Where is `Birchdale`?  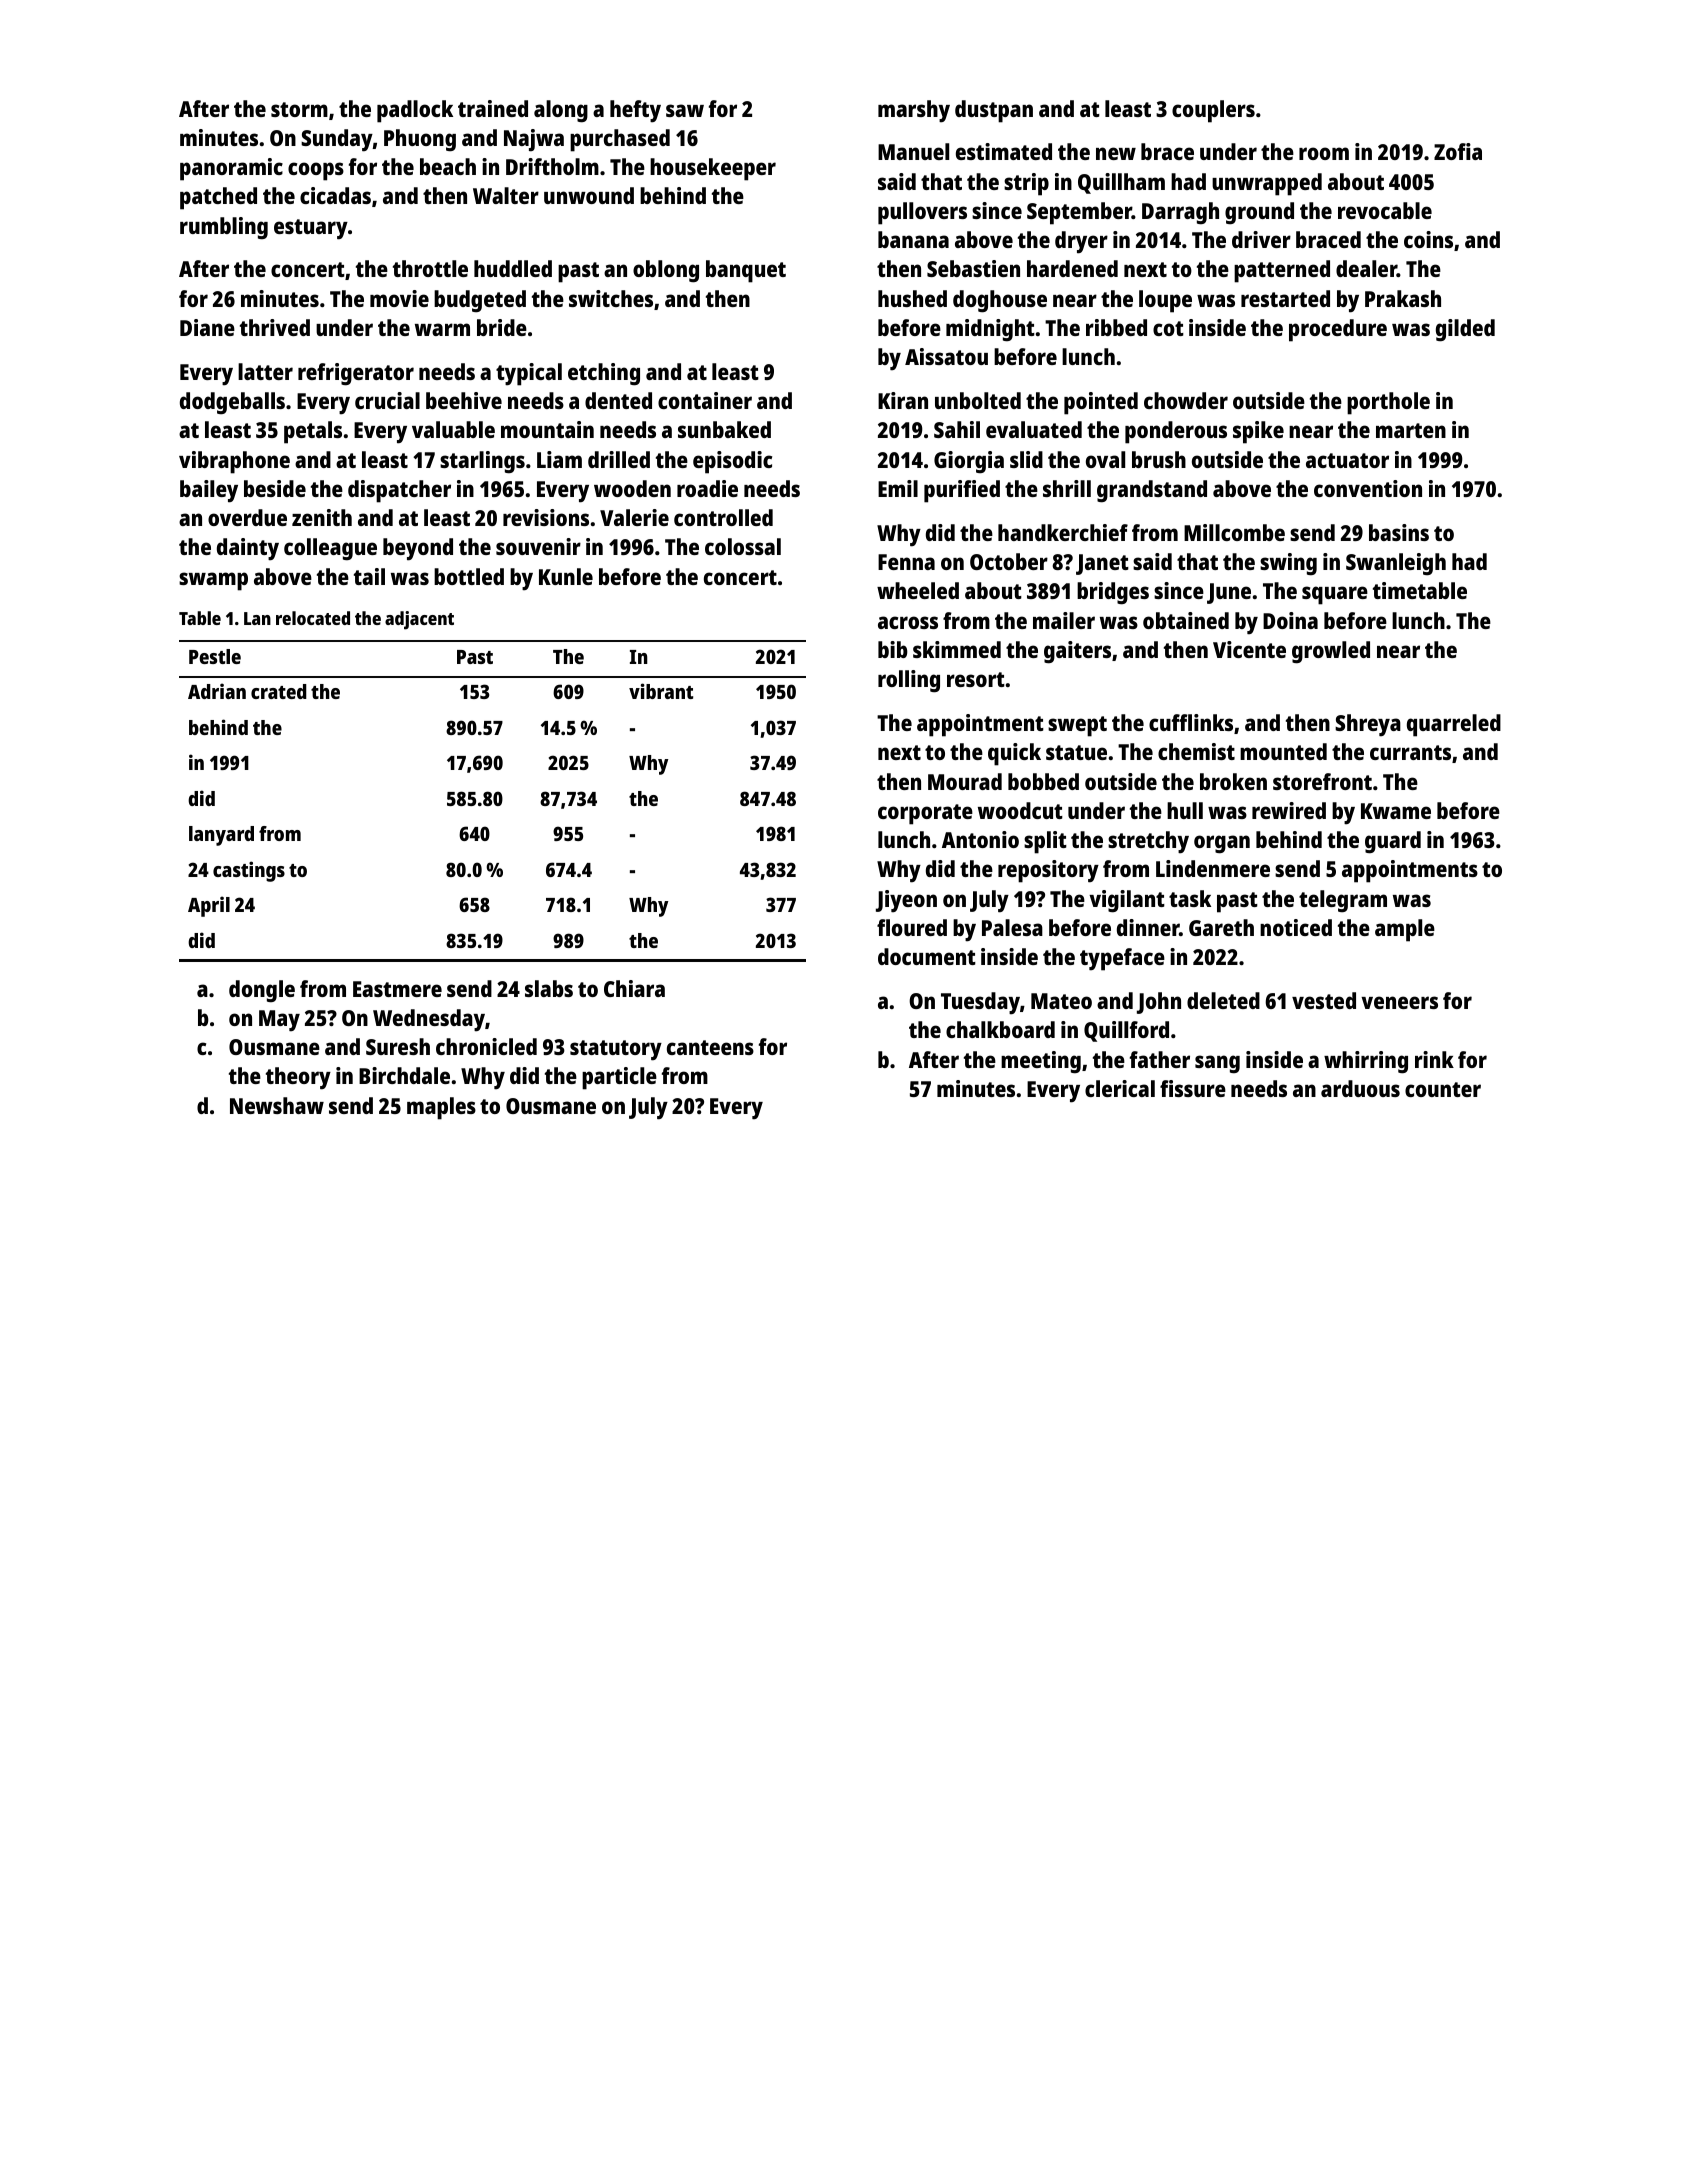 Birchdale is located at coordinates (404, 1075).
